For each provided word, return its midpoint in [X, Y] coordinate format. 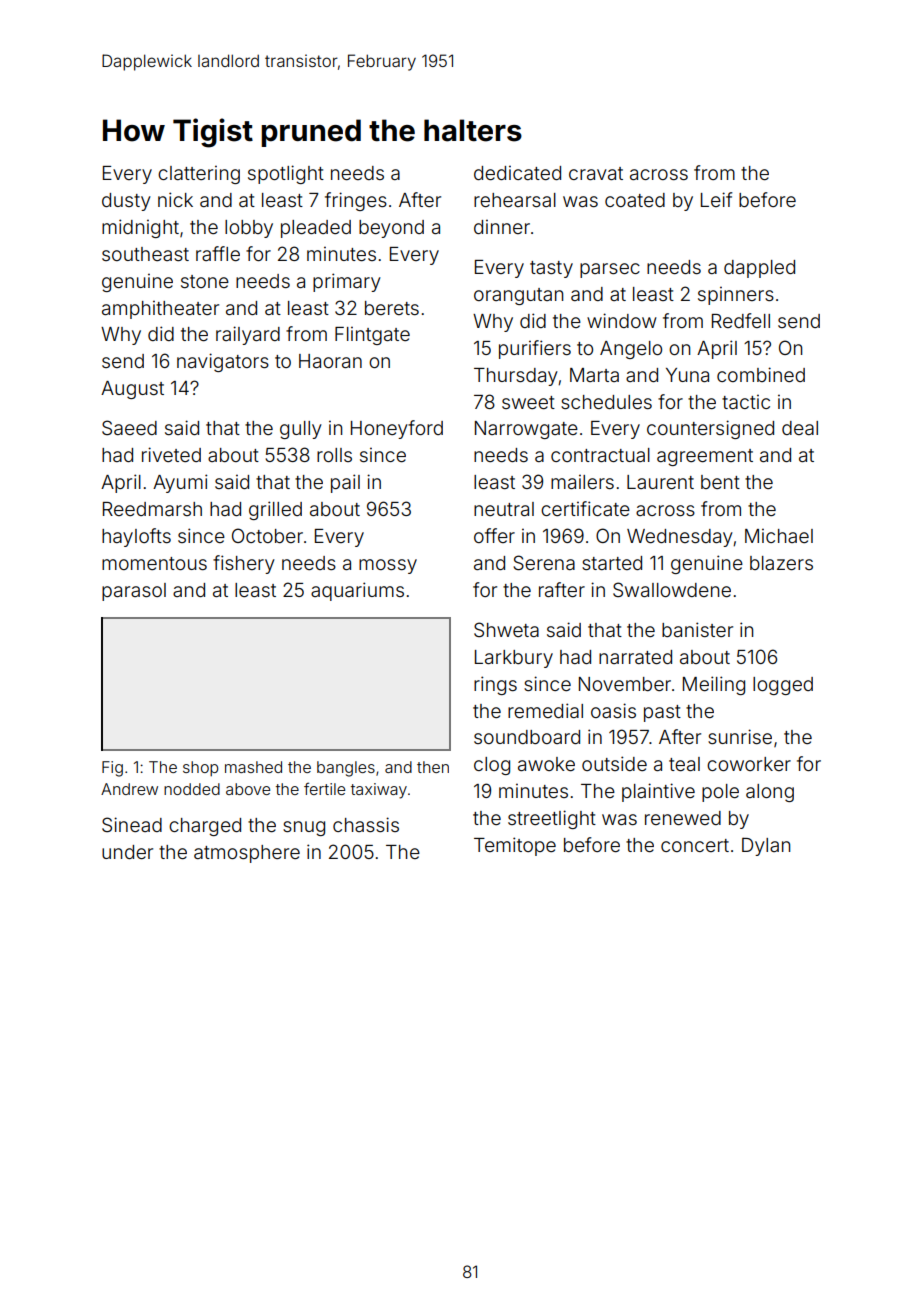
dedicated [517, 172]
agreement [705, 457]
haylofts [136, 537]
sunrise [740, 736]
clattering [199, 174]
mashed [253, 767]
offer [494, 535]
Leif [717, 199]
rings [495, 685]
